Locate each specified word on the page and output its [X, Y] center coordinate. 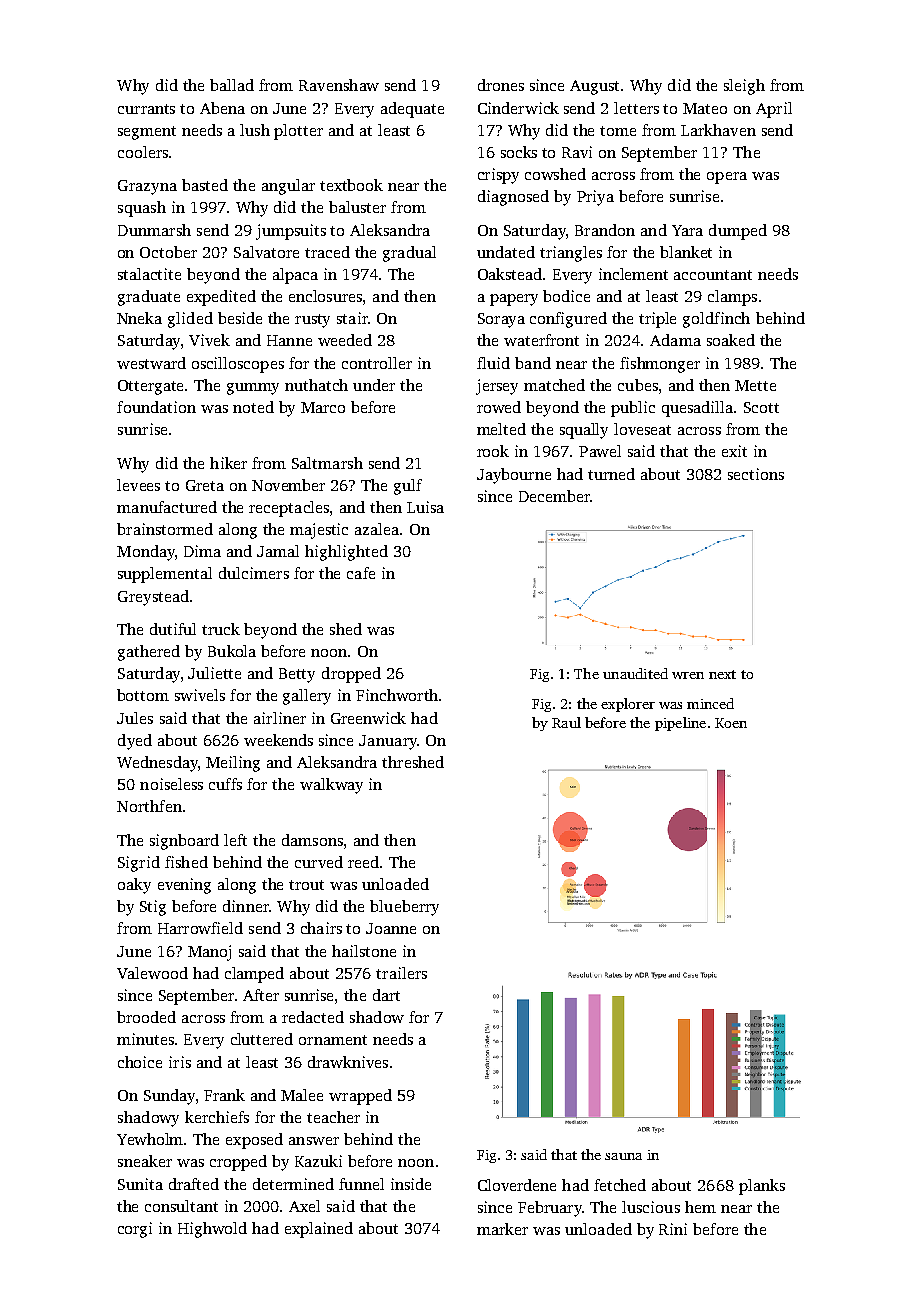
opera [727, 178]
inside [411, 1184]
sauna [623, 1156]
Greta [205, 485]
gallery [307, 697]
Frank [224, 1095]
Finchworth [397, 695]
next [722, 674]
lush [255, 130]
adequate [412, 110]
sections [756, 474]
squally [584, 431]
